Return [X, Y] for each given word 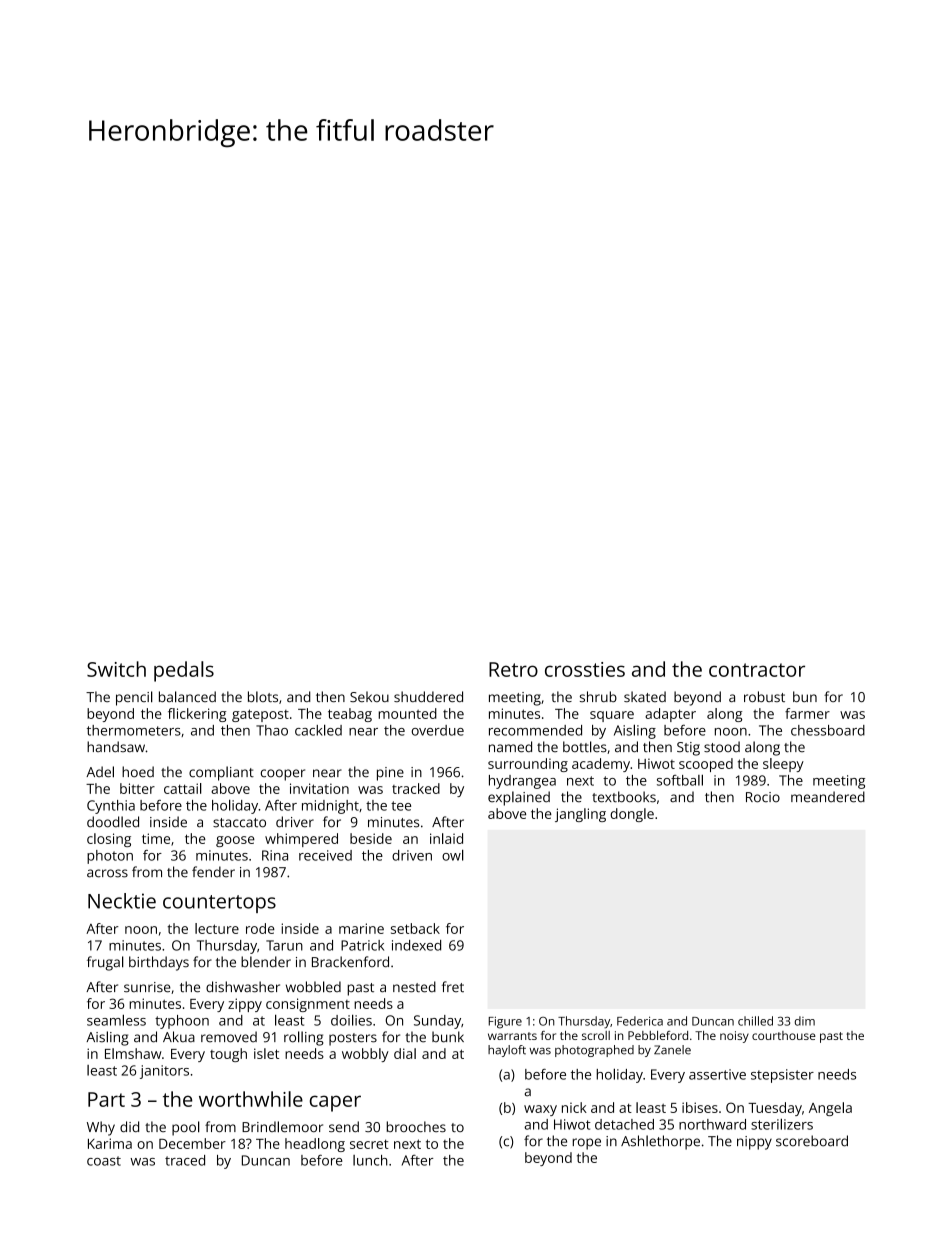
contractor [757, 670]
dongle [632, 815]
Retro [513, 669]
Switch [116, 669]
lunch [370, 1160]
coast [104, 1161]
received [325, 855]
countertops [219, 904]
